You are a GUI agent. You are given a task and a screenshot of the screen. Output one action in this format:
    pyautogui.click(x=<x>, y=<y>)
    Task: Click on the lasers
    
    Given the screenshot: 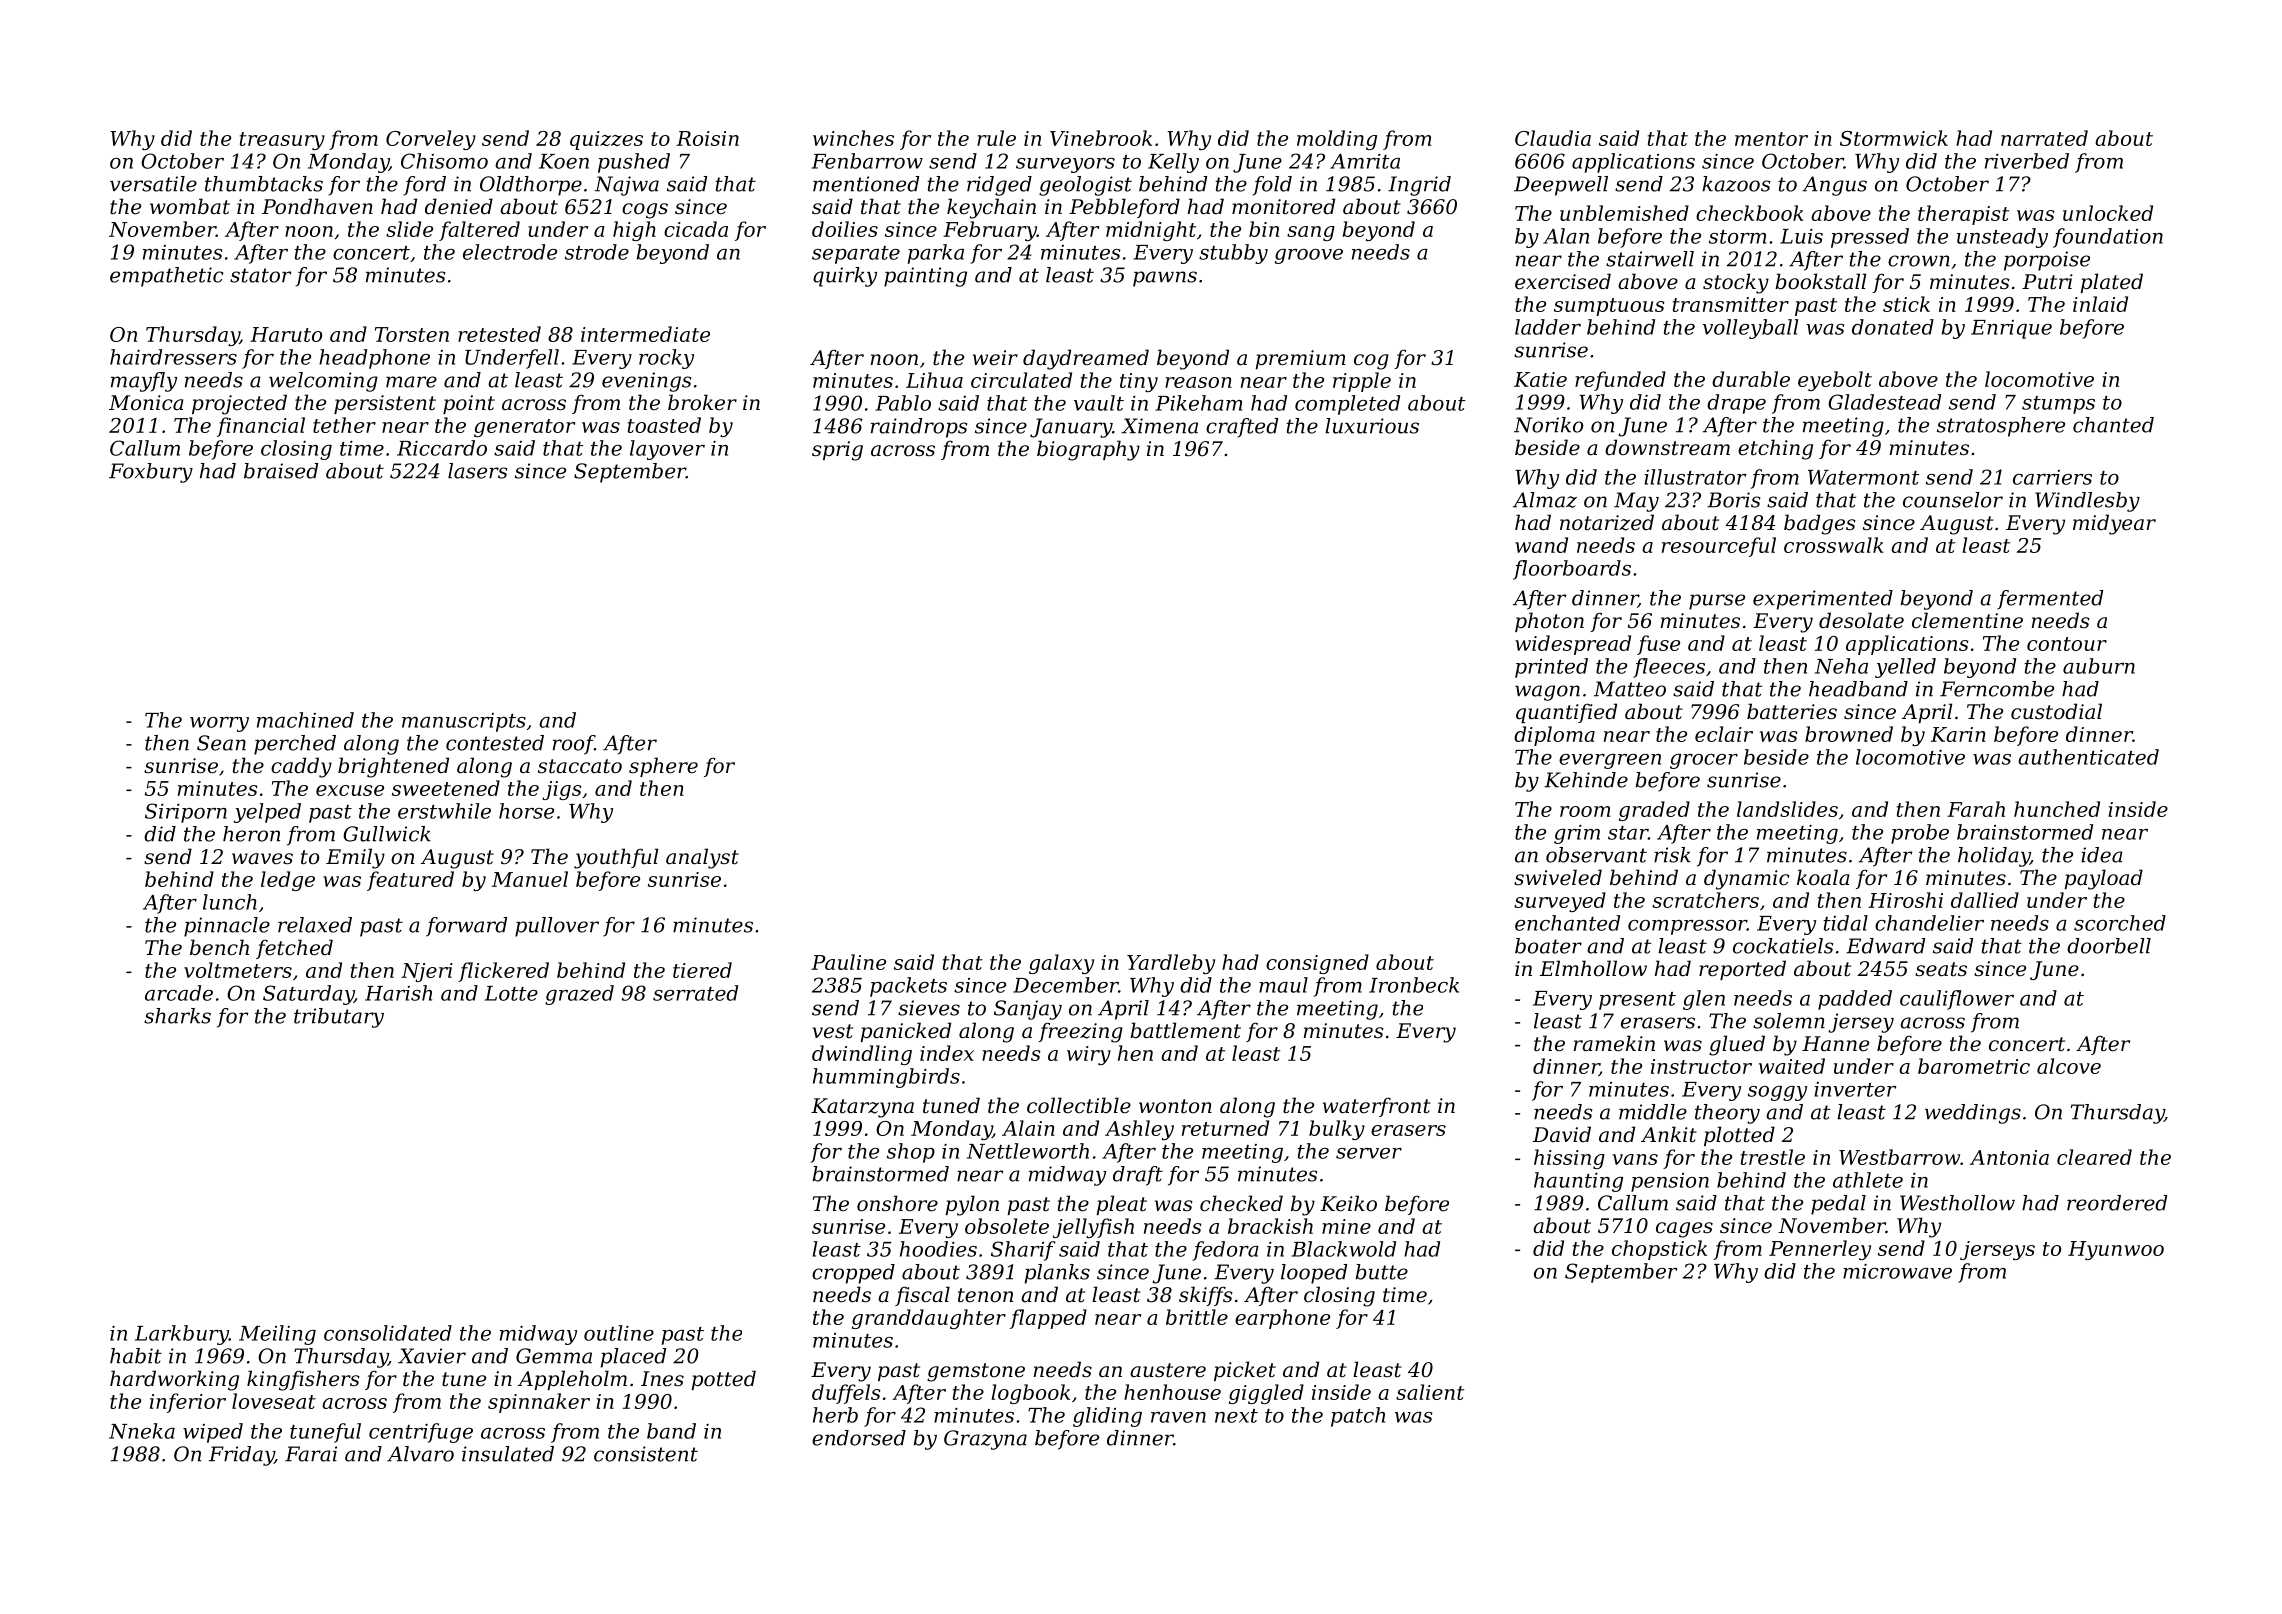 What is the action you would take?
    pyautogui.click(x=477, y=471)
